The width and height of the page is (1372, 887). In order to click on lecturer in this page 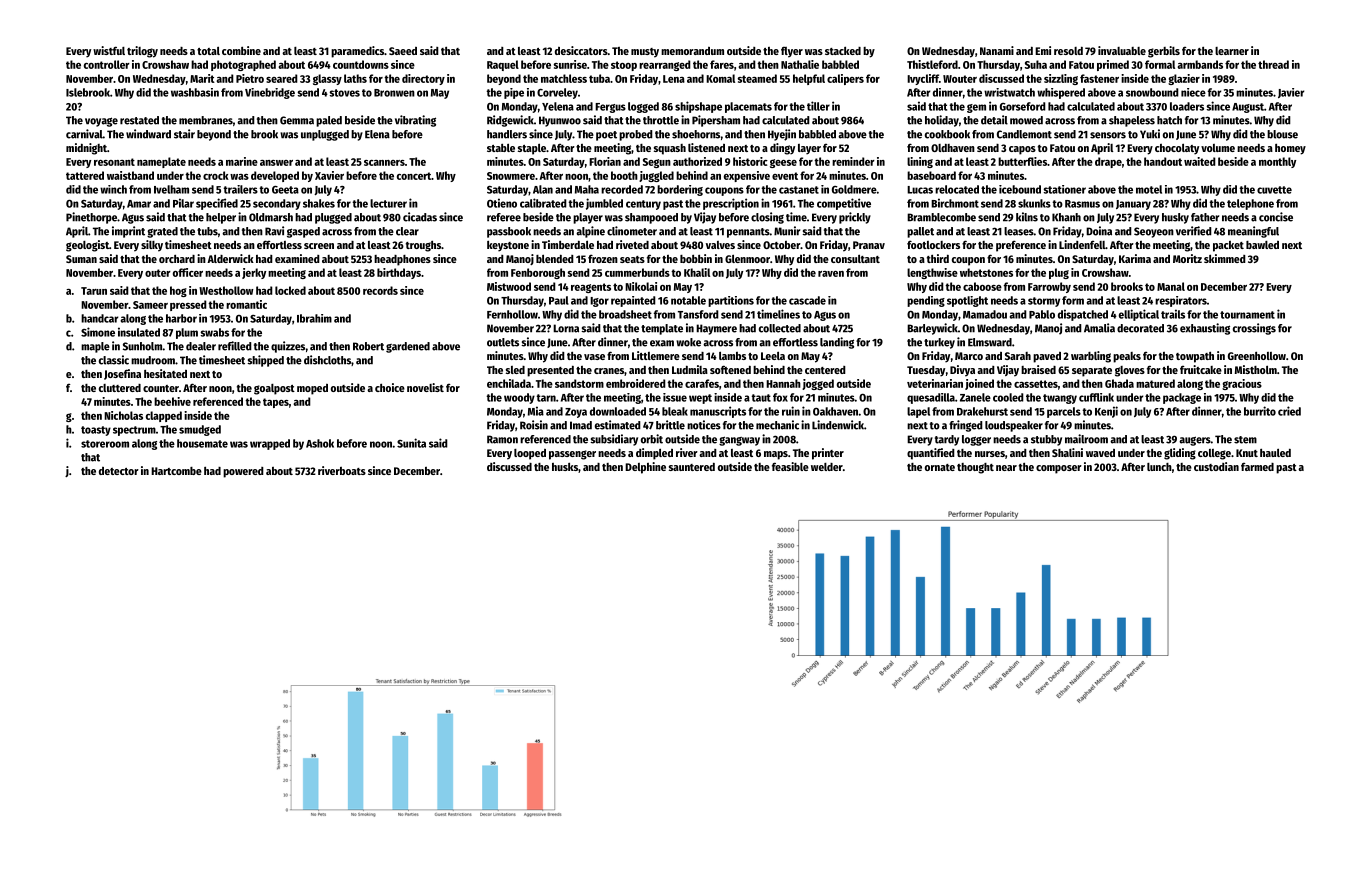, I will do `click(388, 203)`.
